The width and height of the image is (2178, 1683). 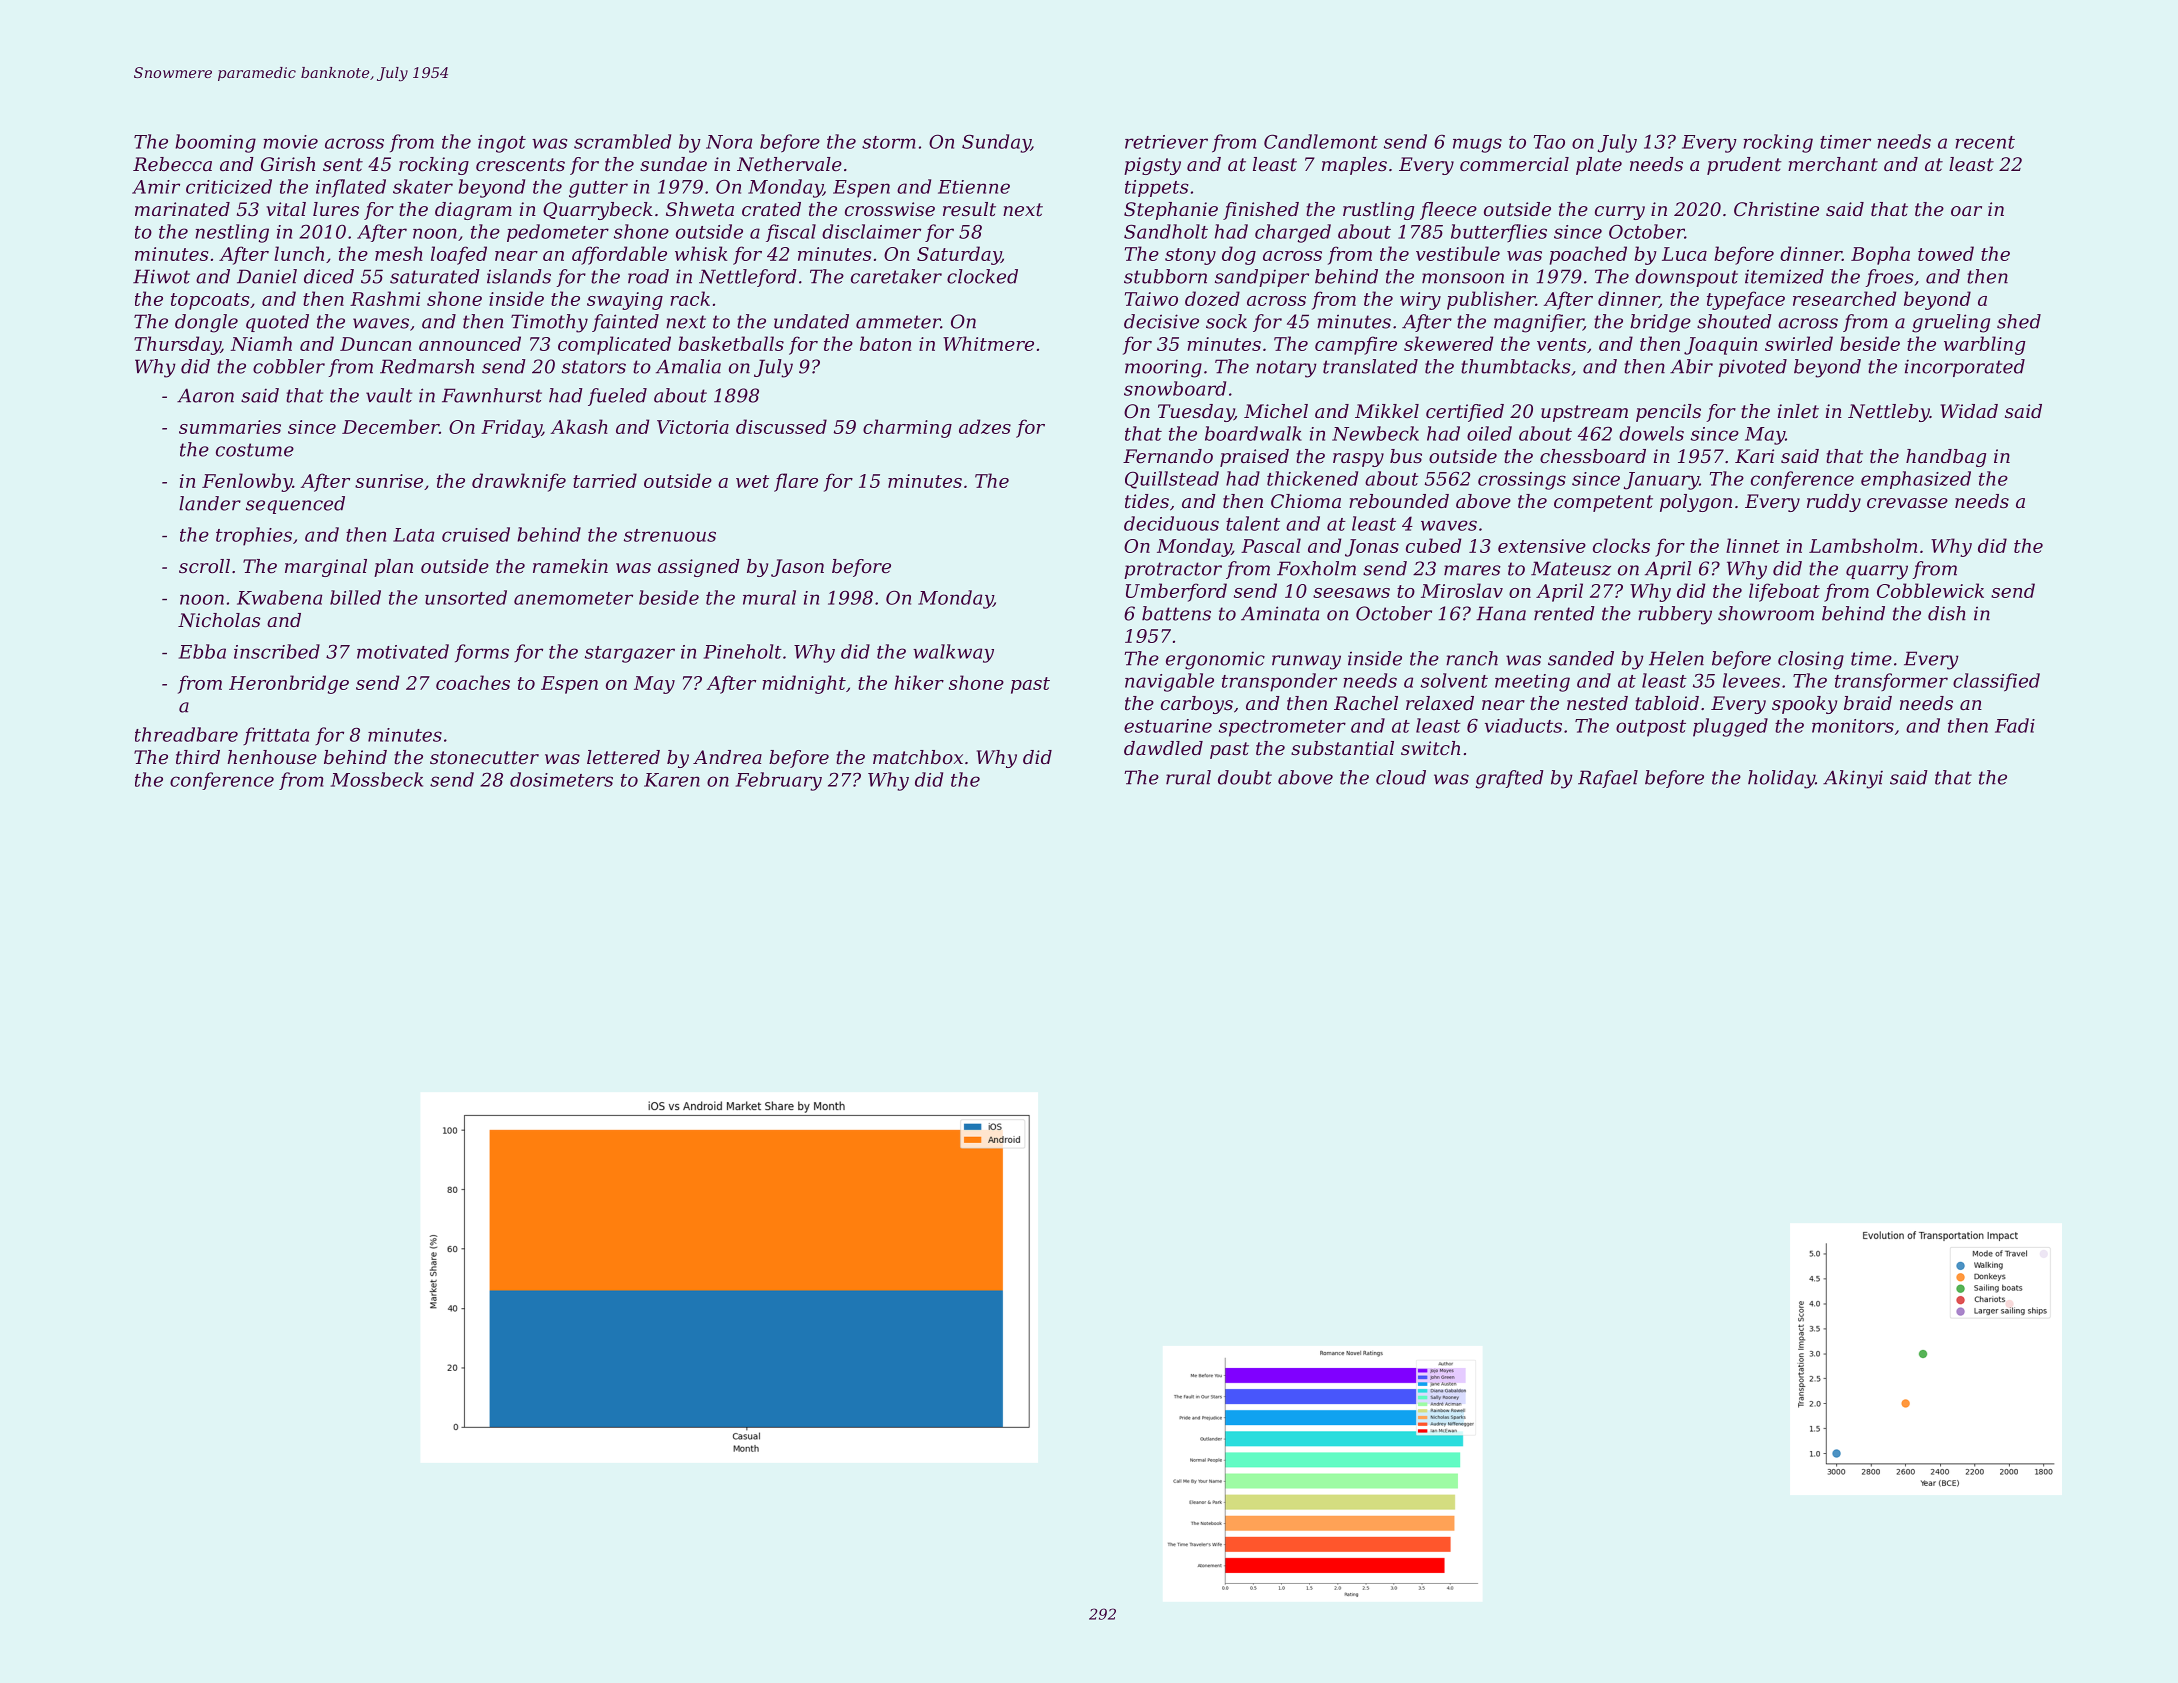 I want to click on skater, so click(x=423, y=186).
